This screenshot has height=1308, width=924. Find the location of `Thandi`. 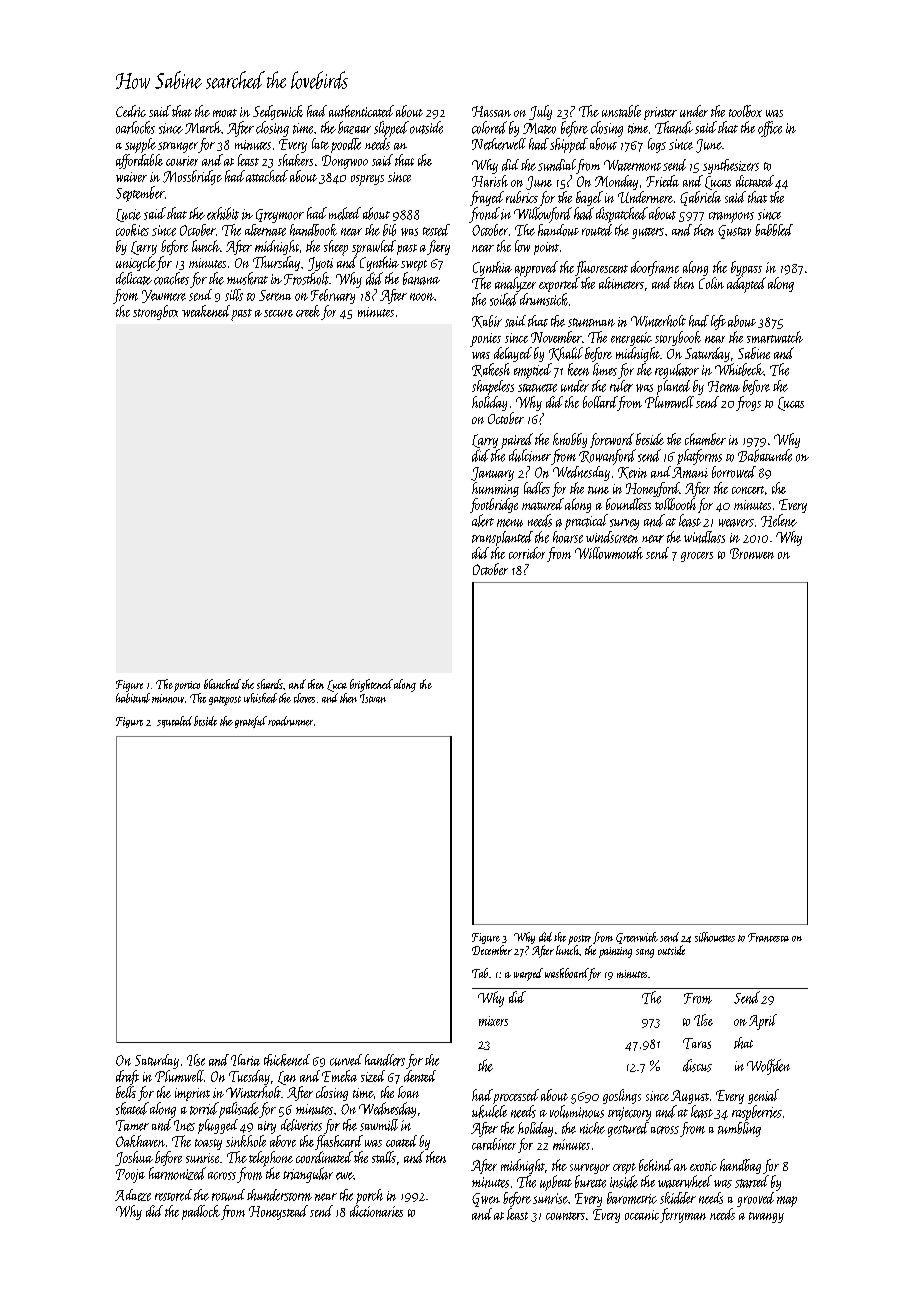

Thandi is located at coordinates (674, 127).
